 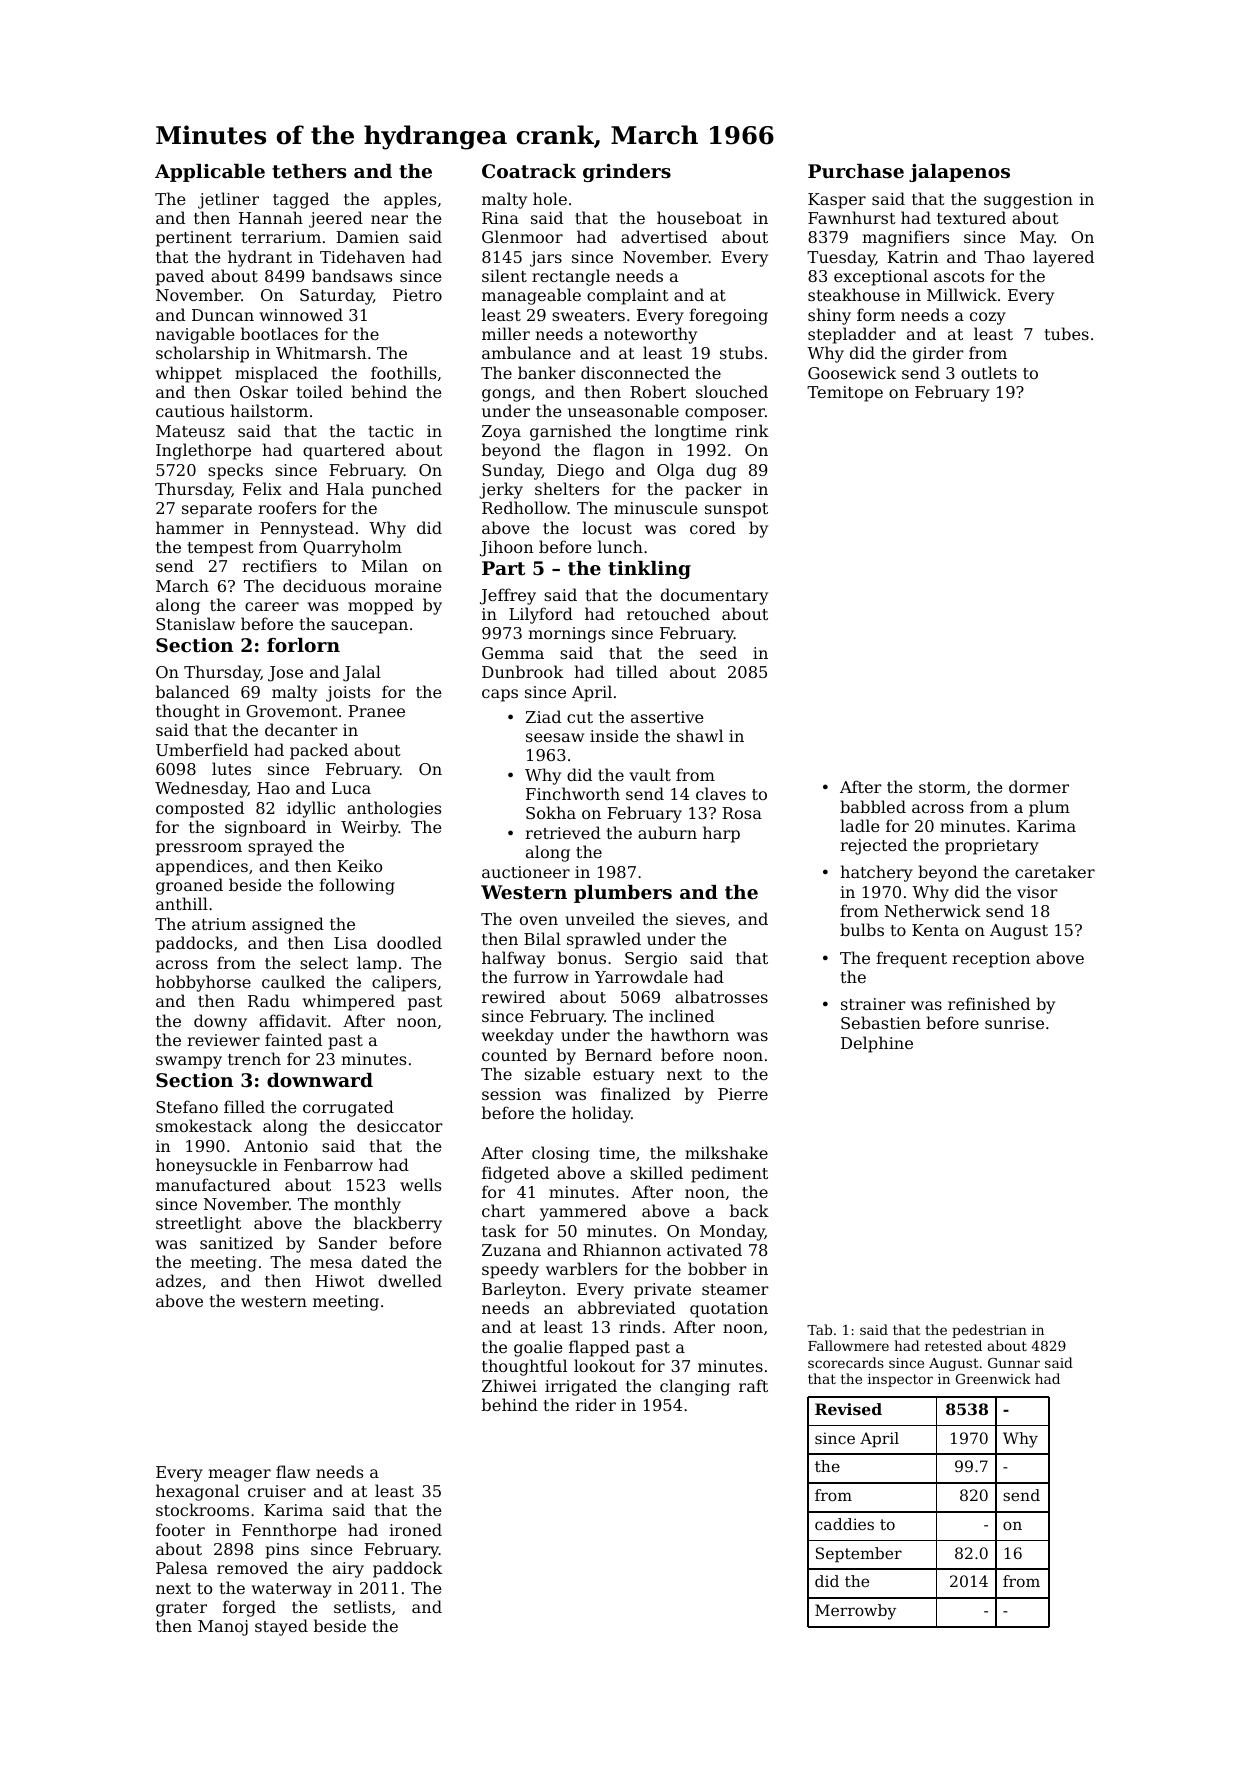 What do you see at coordinates (511, 1250) in the page?
I see `Zuzana` at bounding box center [511, 1250].
